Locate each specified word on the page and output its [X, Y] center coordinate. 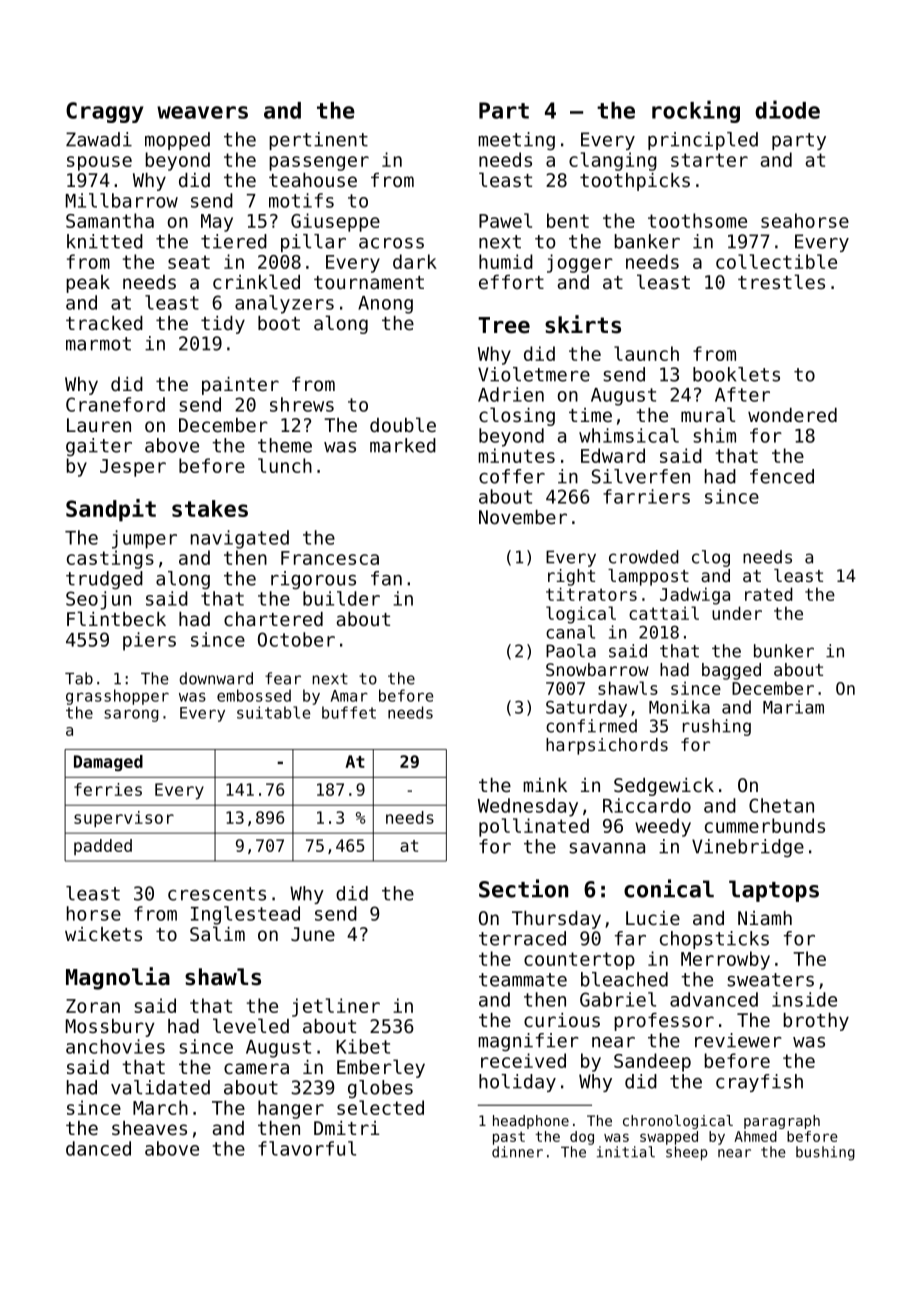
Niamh [765, 918]
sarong [131, 715]
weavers [202, 112]
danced [98, 1148]
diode [787, 109]
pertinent [318, 141]
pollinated [534, 827]
